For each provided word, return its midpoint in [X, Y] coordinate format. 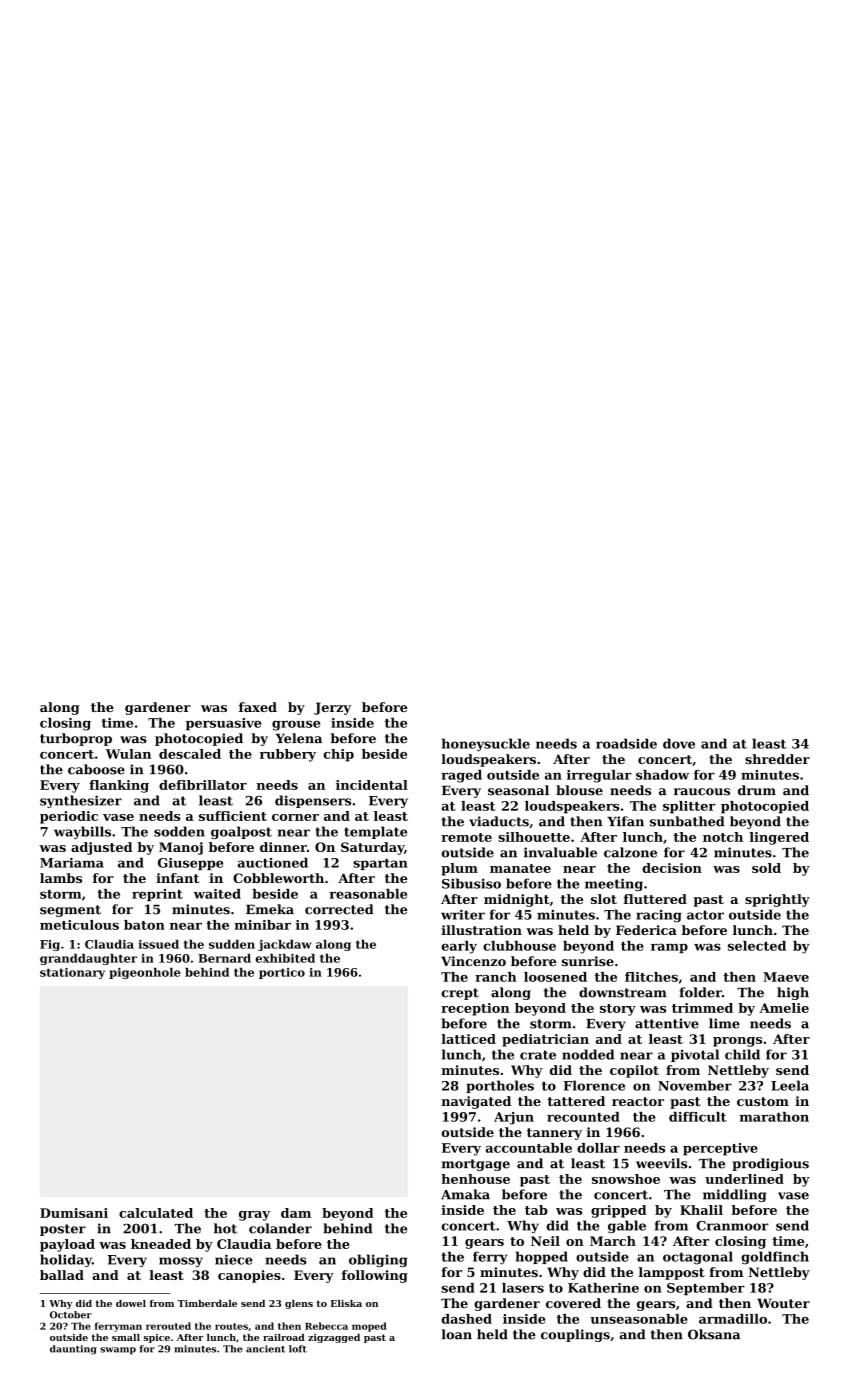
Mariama [72, 863]
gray [254, 1216]
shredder [777, 759]
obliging [378, 1260]
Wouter [783, 1303]
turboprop [76, 739]
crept [460, 994]
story [618, 1010]
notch [723, 837]
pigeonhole [145, 973]
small [126, 1337]
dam [296, 1213]
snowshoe [626, 1179]
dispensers [313, 801]
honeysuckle [486, 745]
